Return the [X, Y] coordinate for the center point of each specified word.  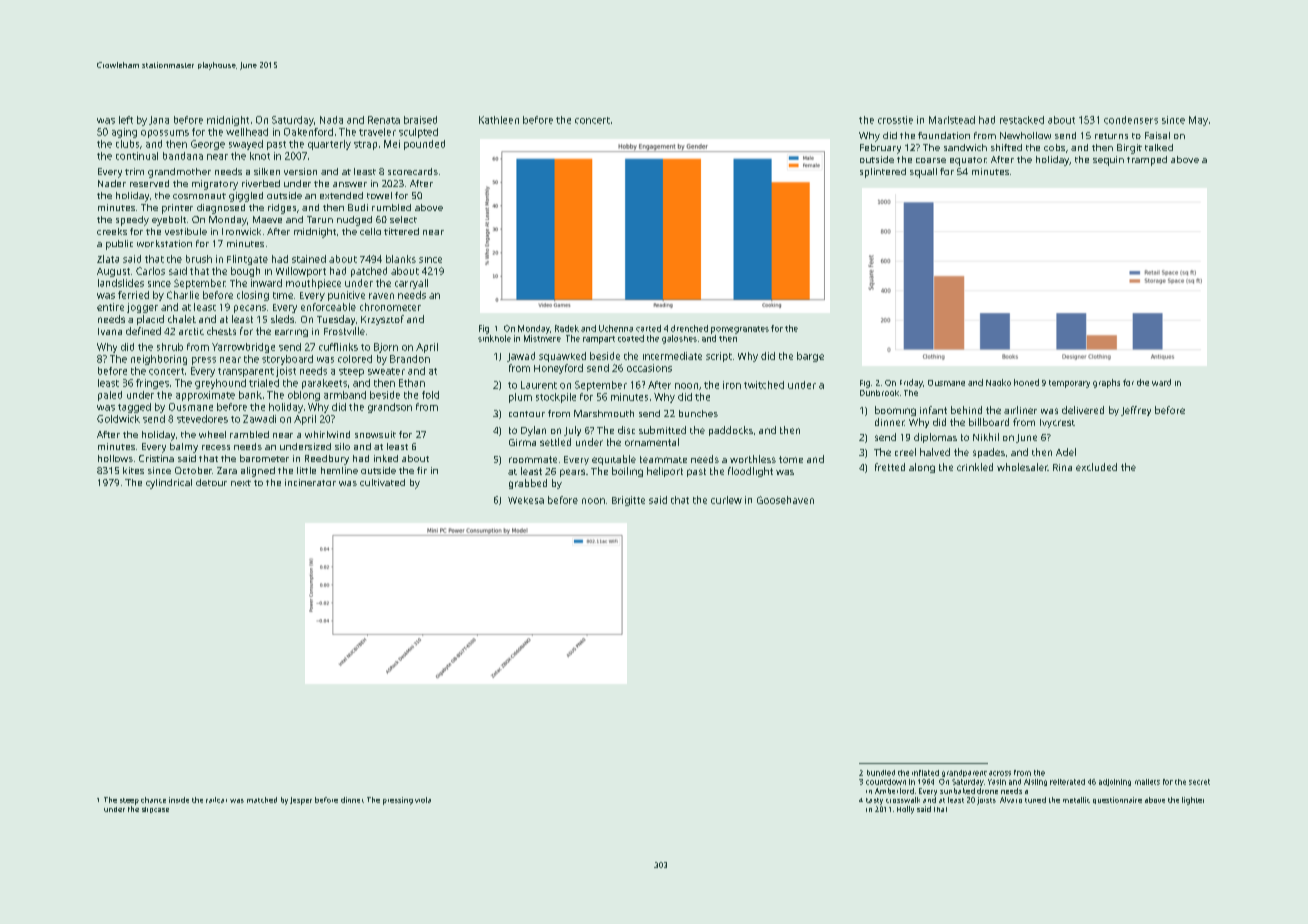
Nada [331, 120]
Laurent [539, 385]
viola [423, 800]
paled [110, 396]
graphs [1106, 383]
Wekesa [526, 500]
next [241, 483]
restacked [1022, 120]
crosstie [895, 120]
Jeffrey [1136, 411]
